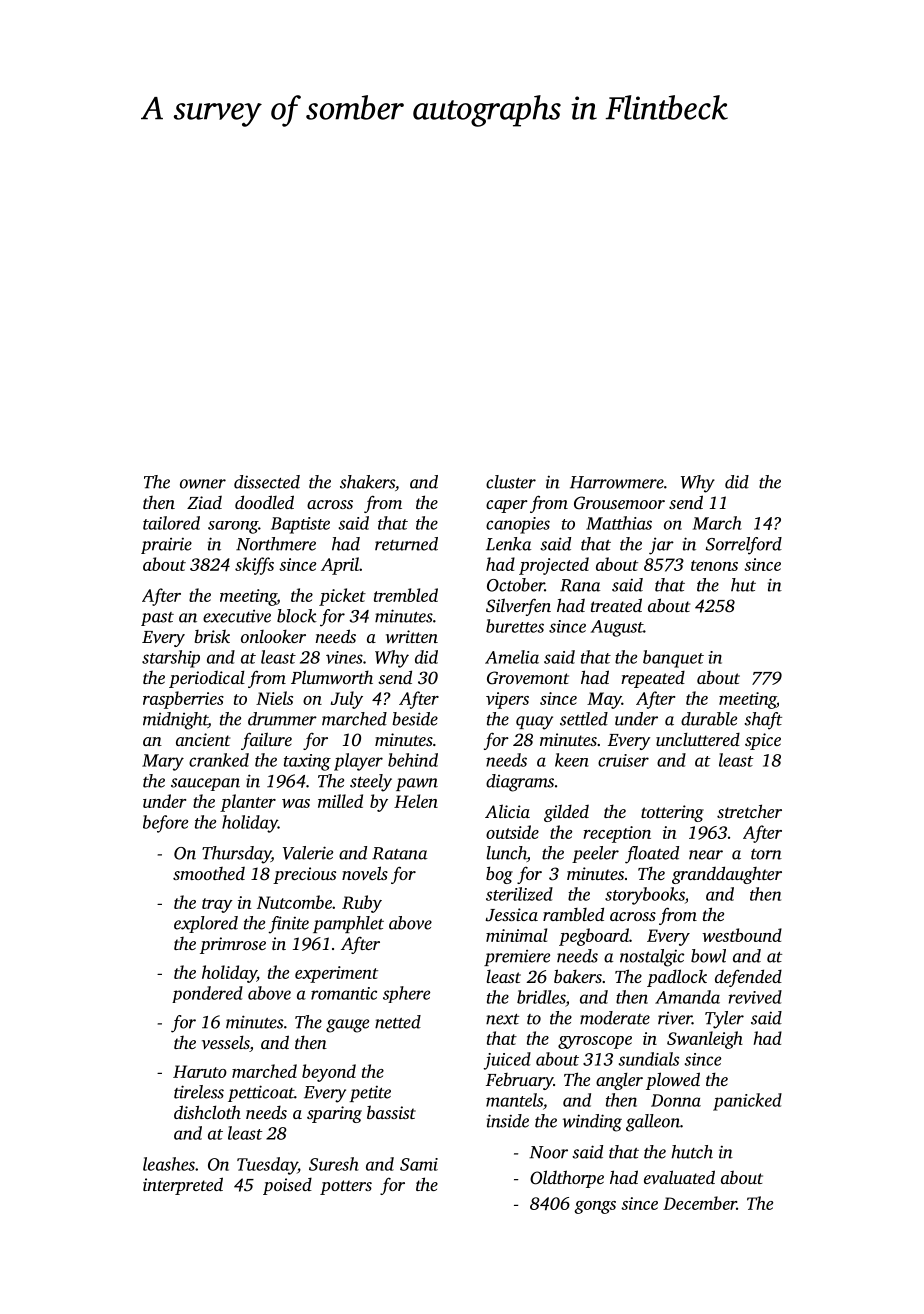  I want to click on doodled, so click(264, 502).
